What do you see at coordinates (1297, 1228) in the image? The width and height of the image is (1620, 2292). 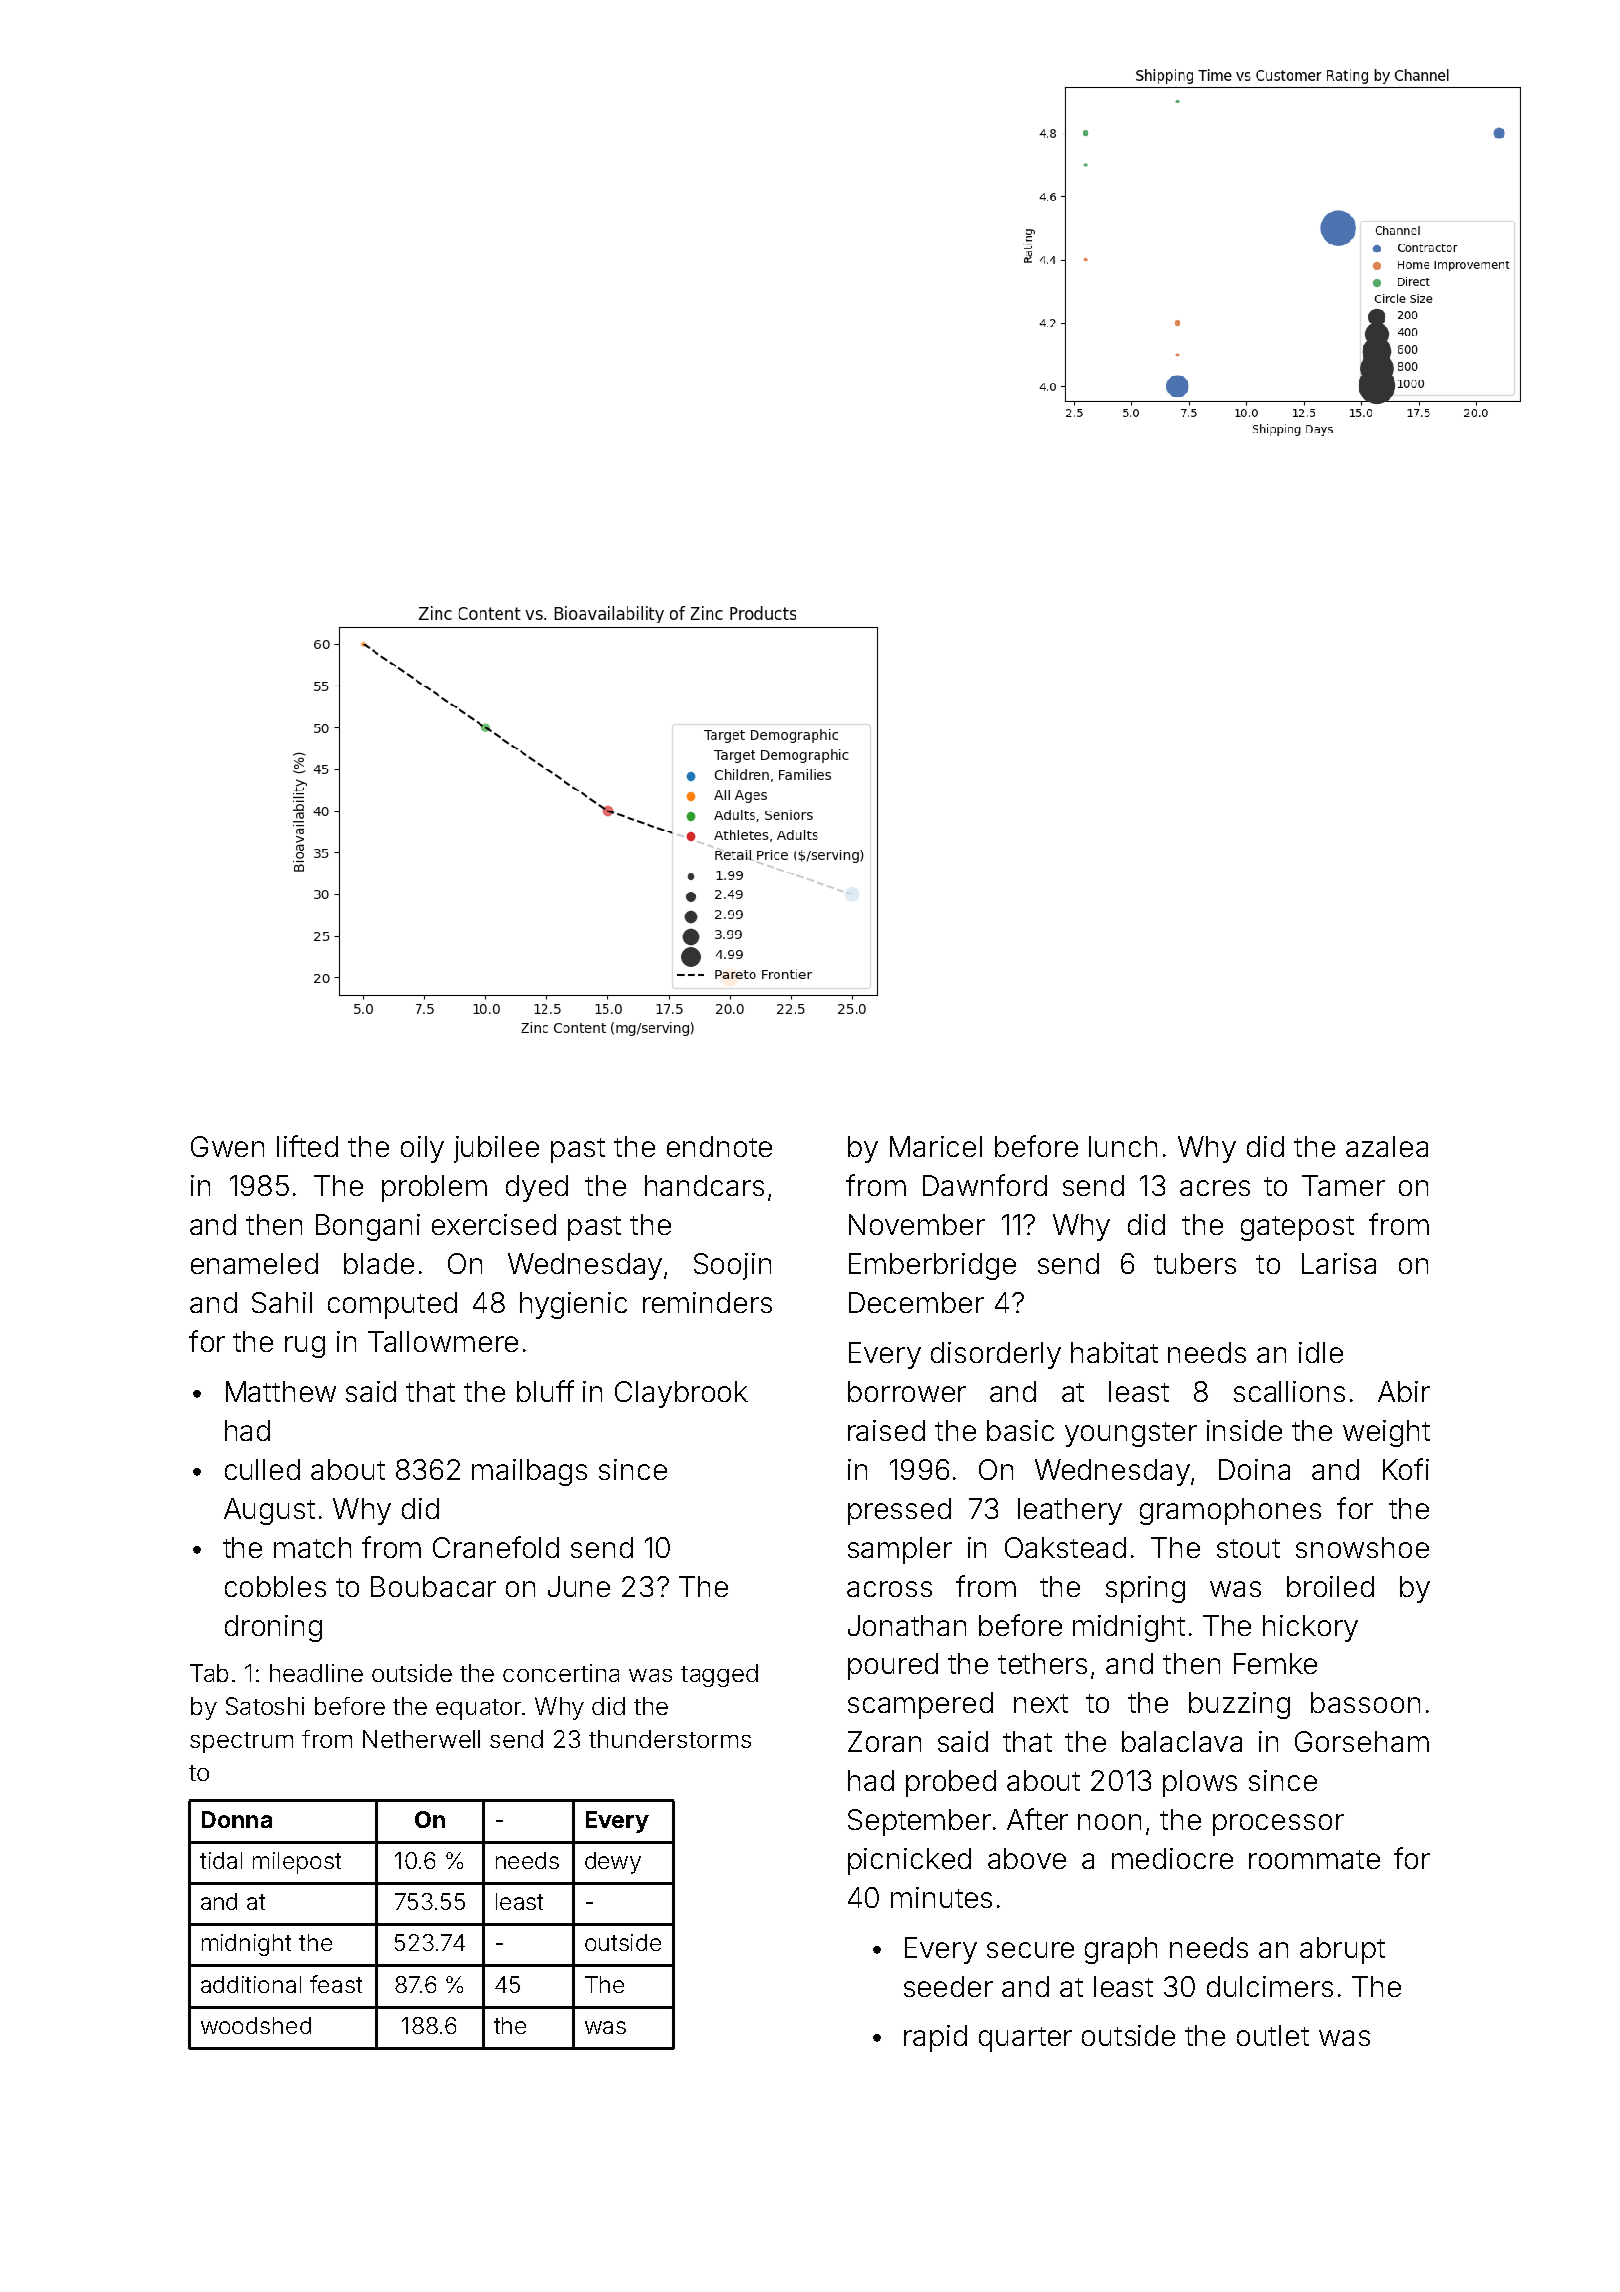 I see `gatepost` at bounding box center [1297, 1228].
